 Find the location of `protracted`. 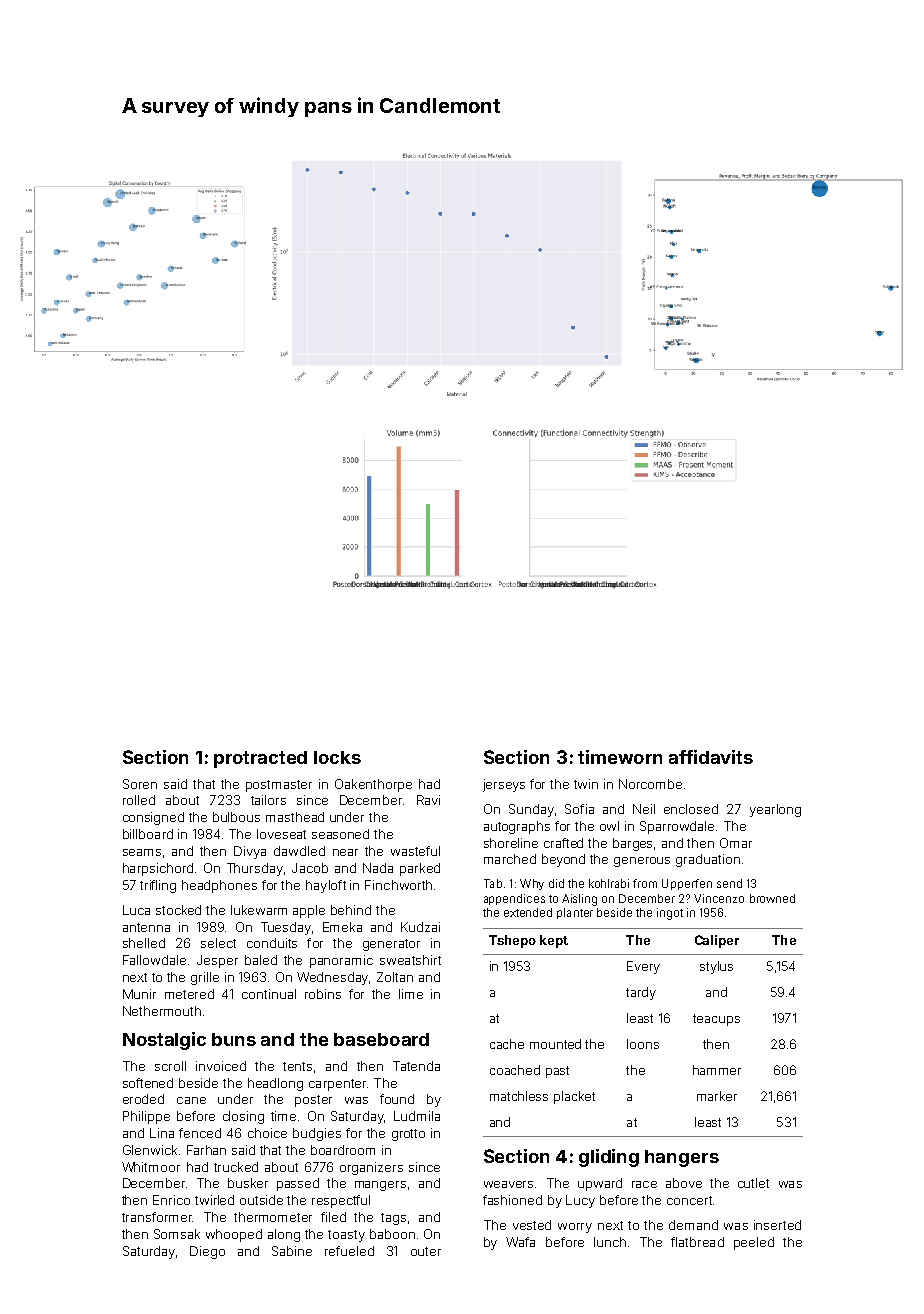

protracted is located at coordinates (260, 759).
